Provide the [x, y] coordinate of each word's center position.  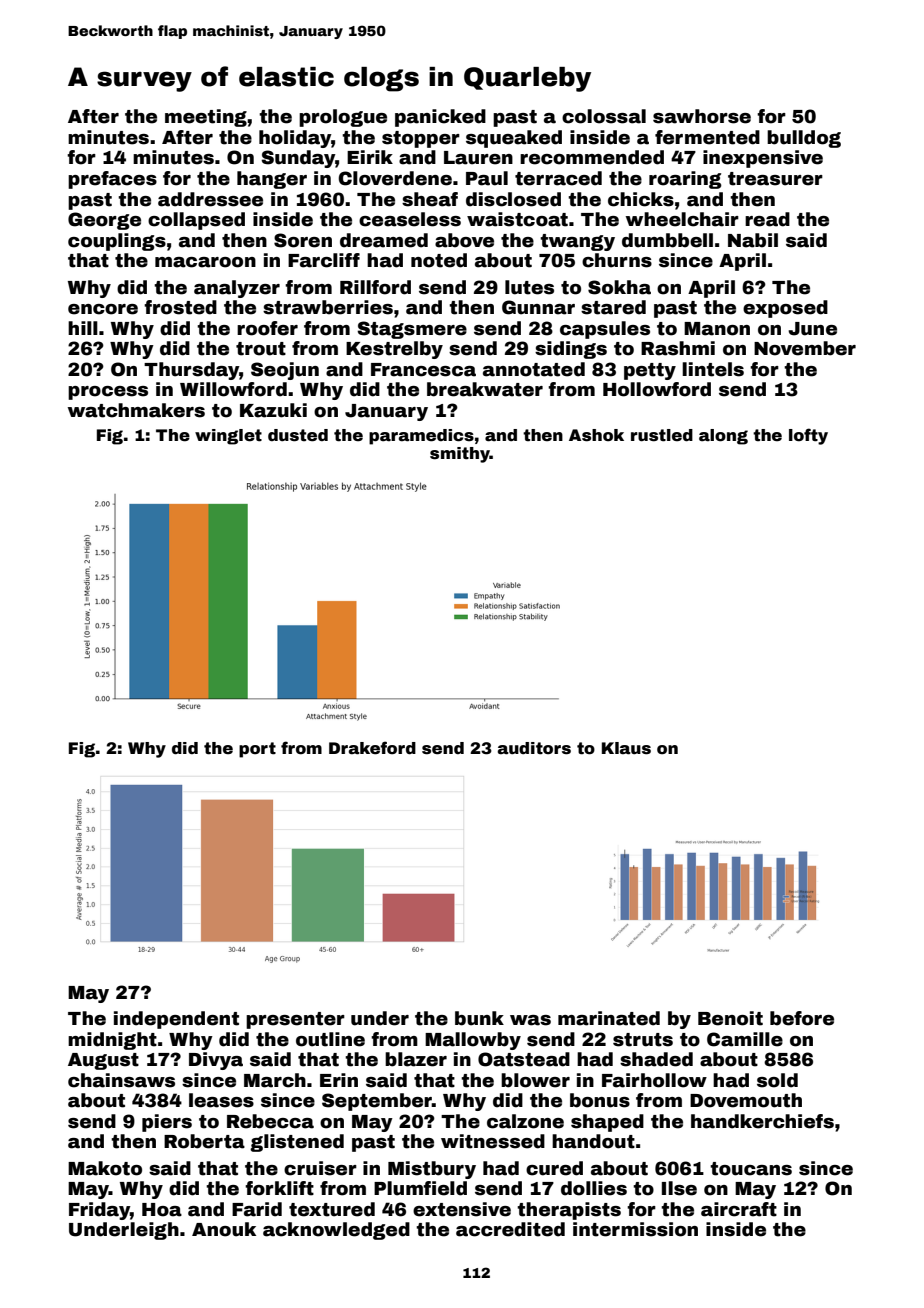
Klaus [626, 748]
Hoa [162, 1210]
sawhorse [702, 116]
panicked [440, 118]
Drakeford [372, 748]
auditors [534, 748]
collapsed [196, 221]
